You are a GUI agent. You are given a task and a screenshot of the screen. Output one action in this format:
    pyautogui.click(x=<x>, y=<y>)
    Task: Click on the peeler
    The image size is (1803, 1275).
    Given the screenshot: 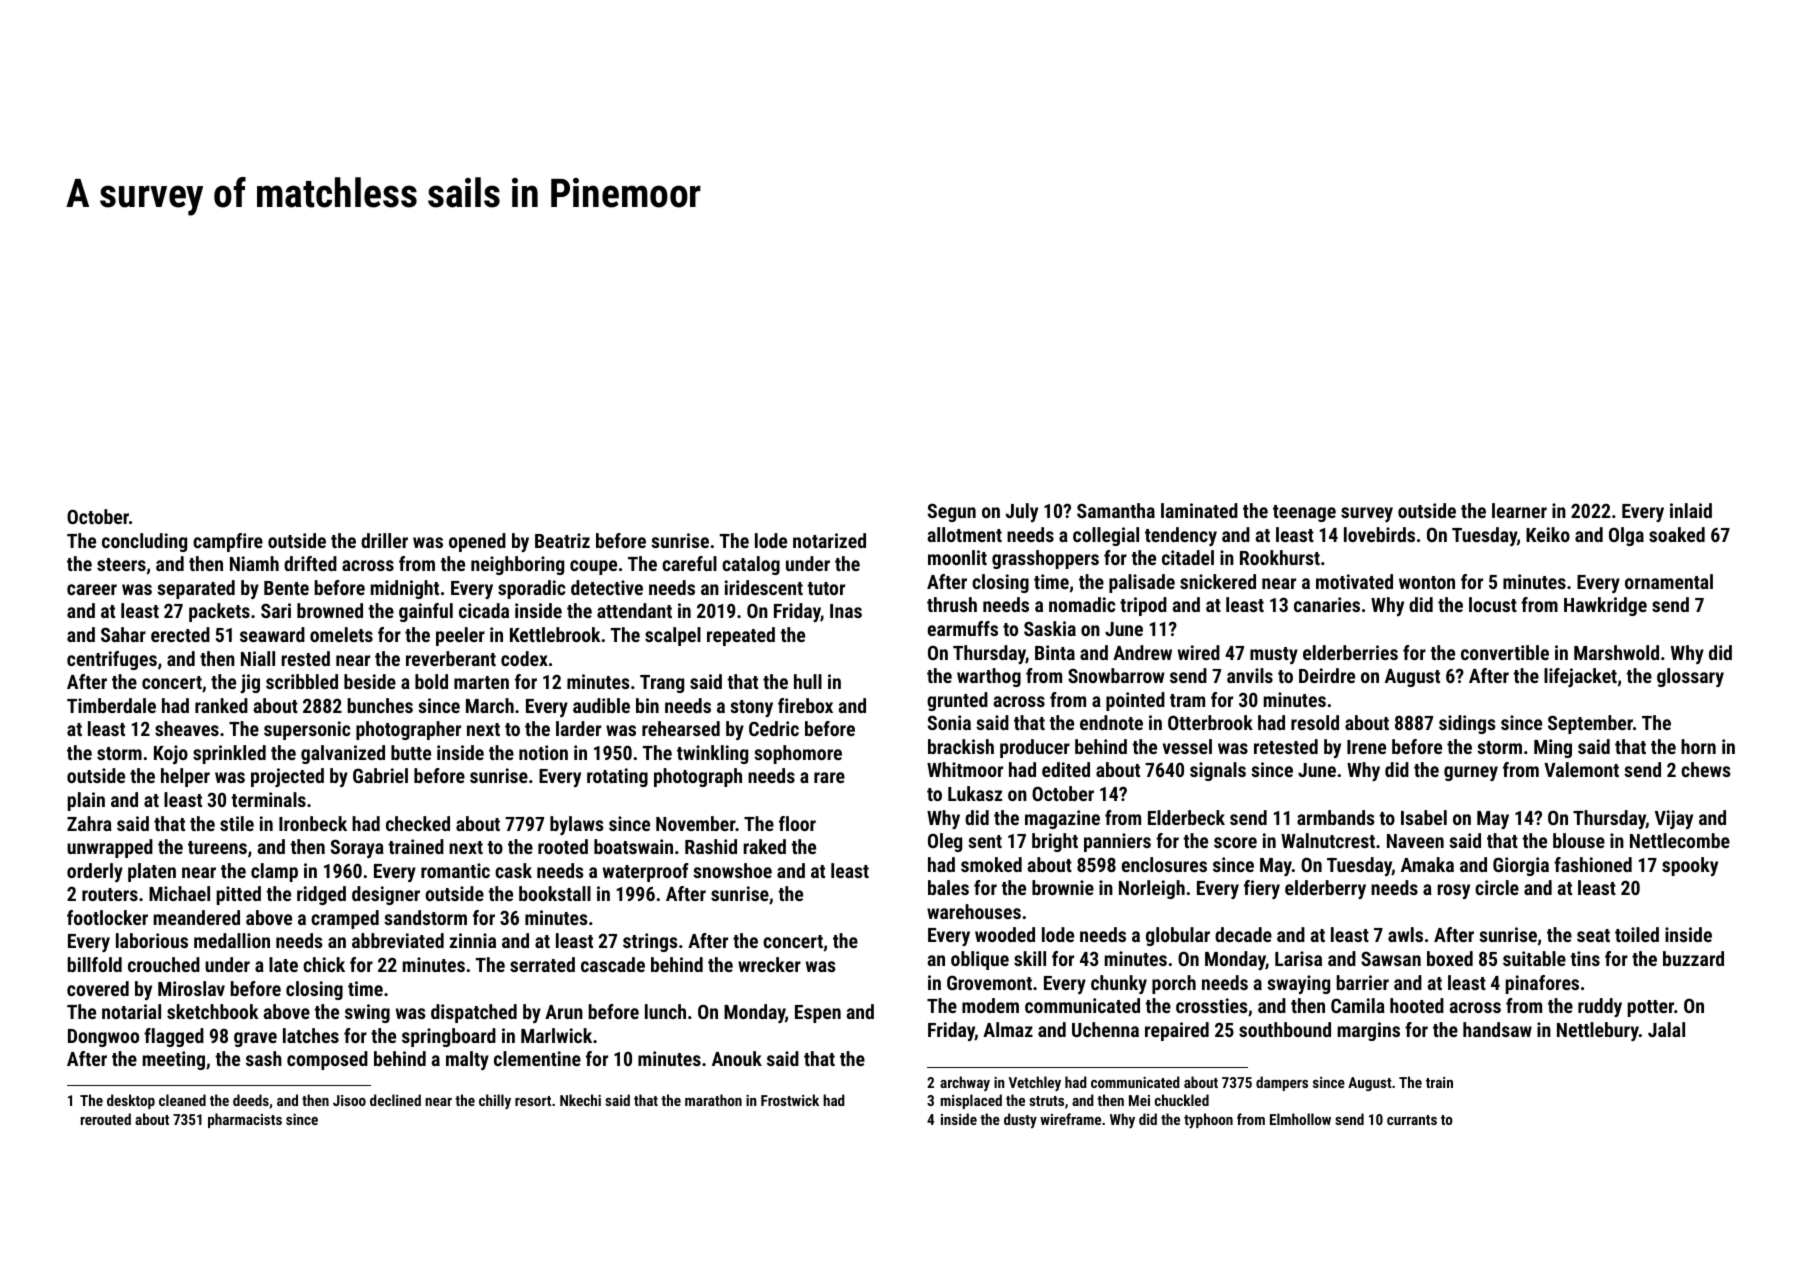 What is the action you would take?
    pyautogui.click(x=460, y=636)
